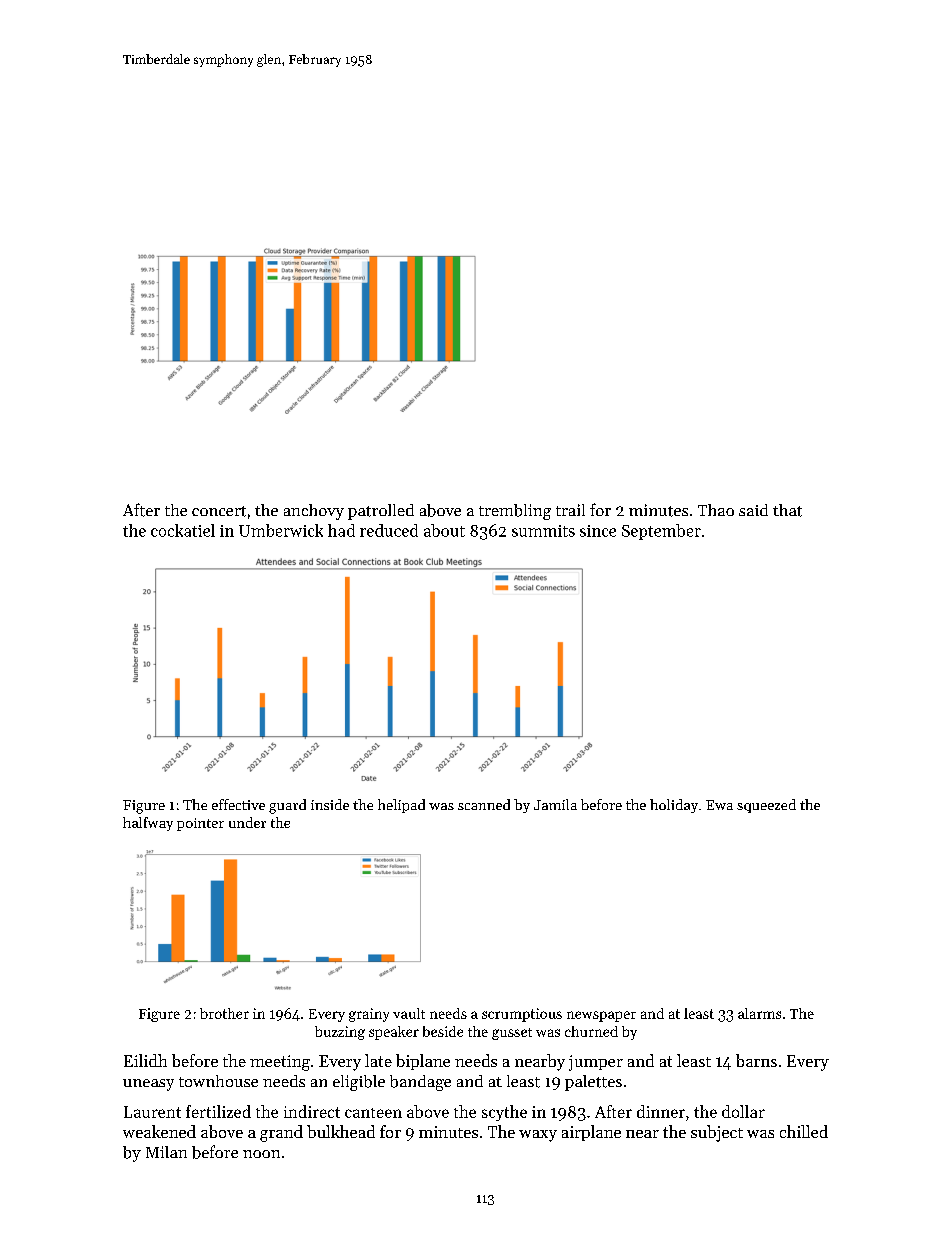 This document has height=1233, width=952. I want to click on since, so click(598, 531).
